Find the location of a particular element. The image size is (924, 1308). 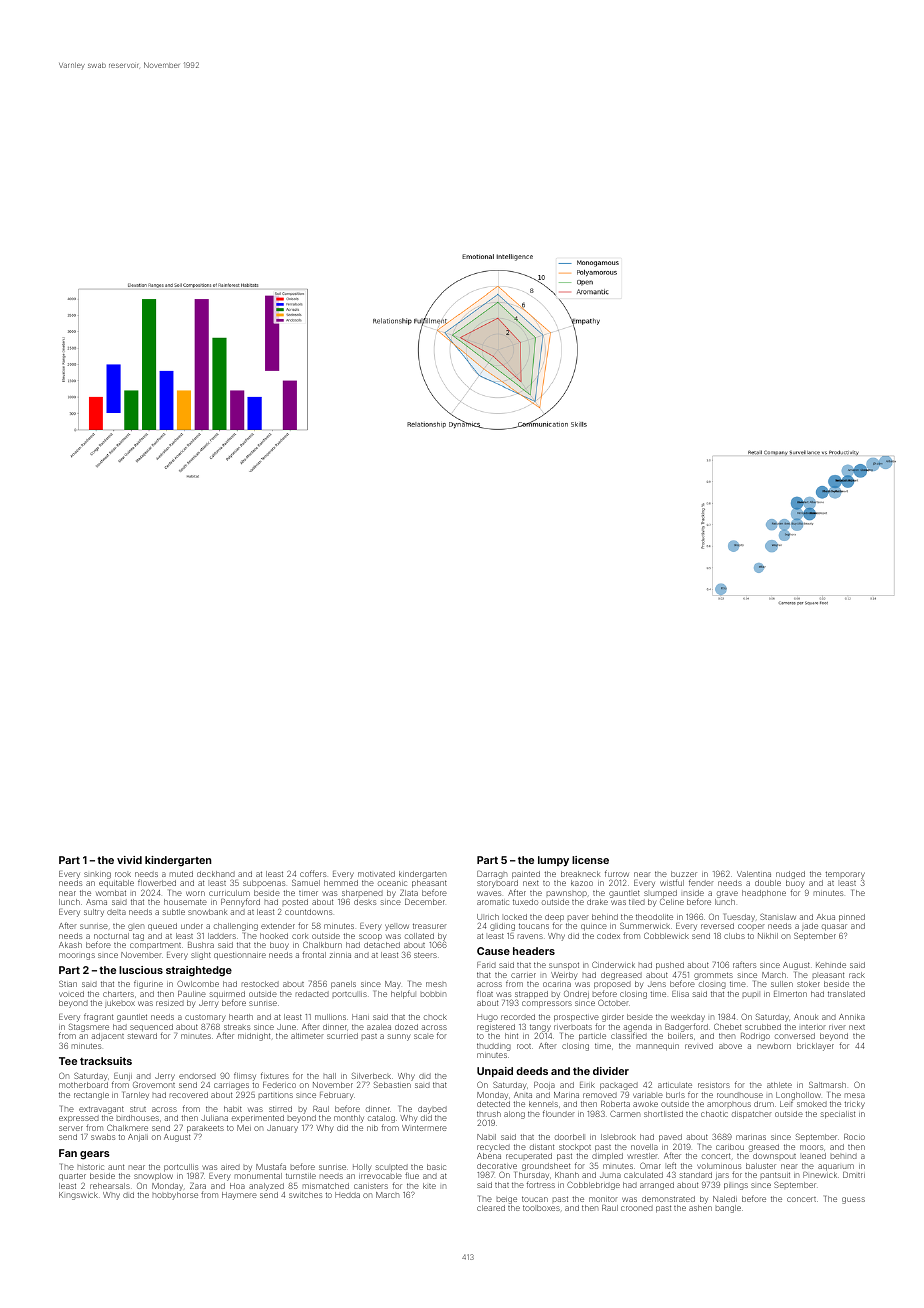

tricky is located at coordinates (854, 1105).
